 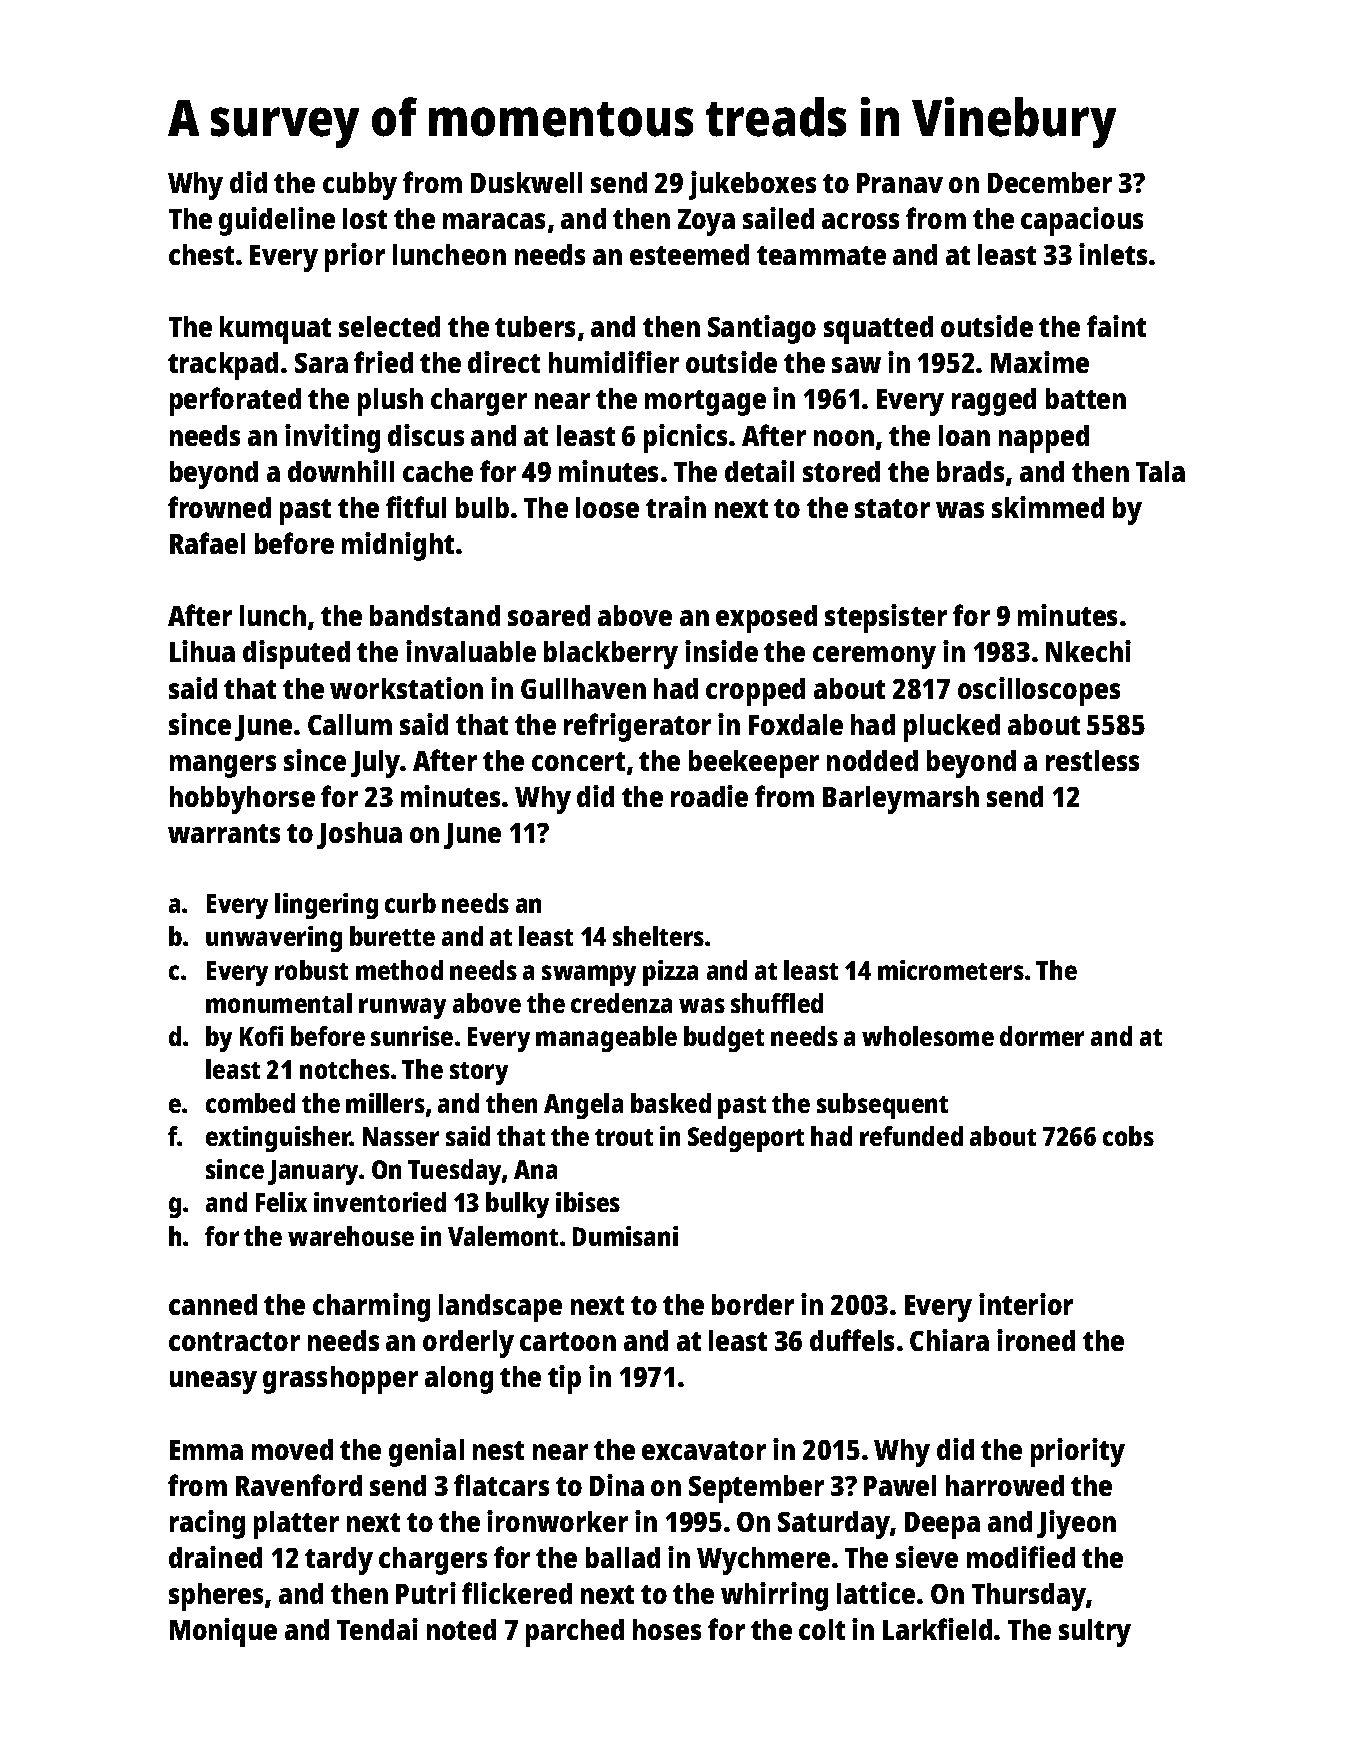 What do you see at coordinates (365, 218) in the screenshot?
I see `lost` at bounding box center [365, 218].
